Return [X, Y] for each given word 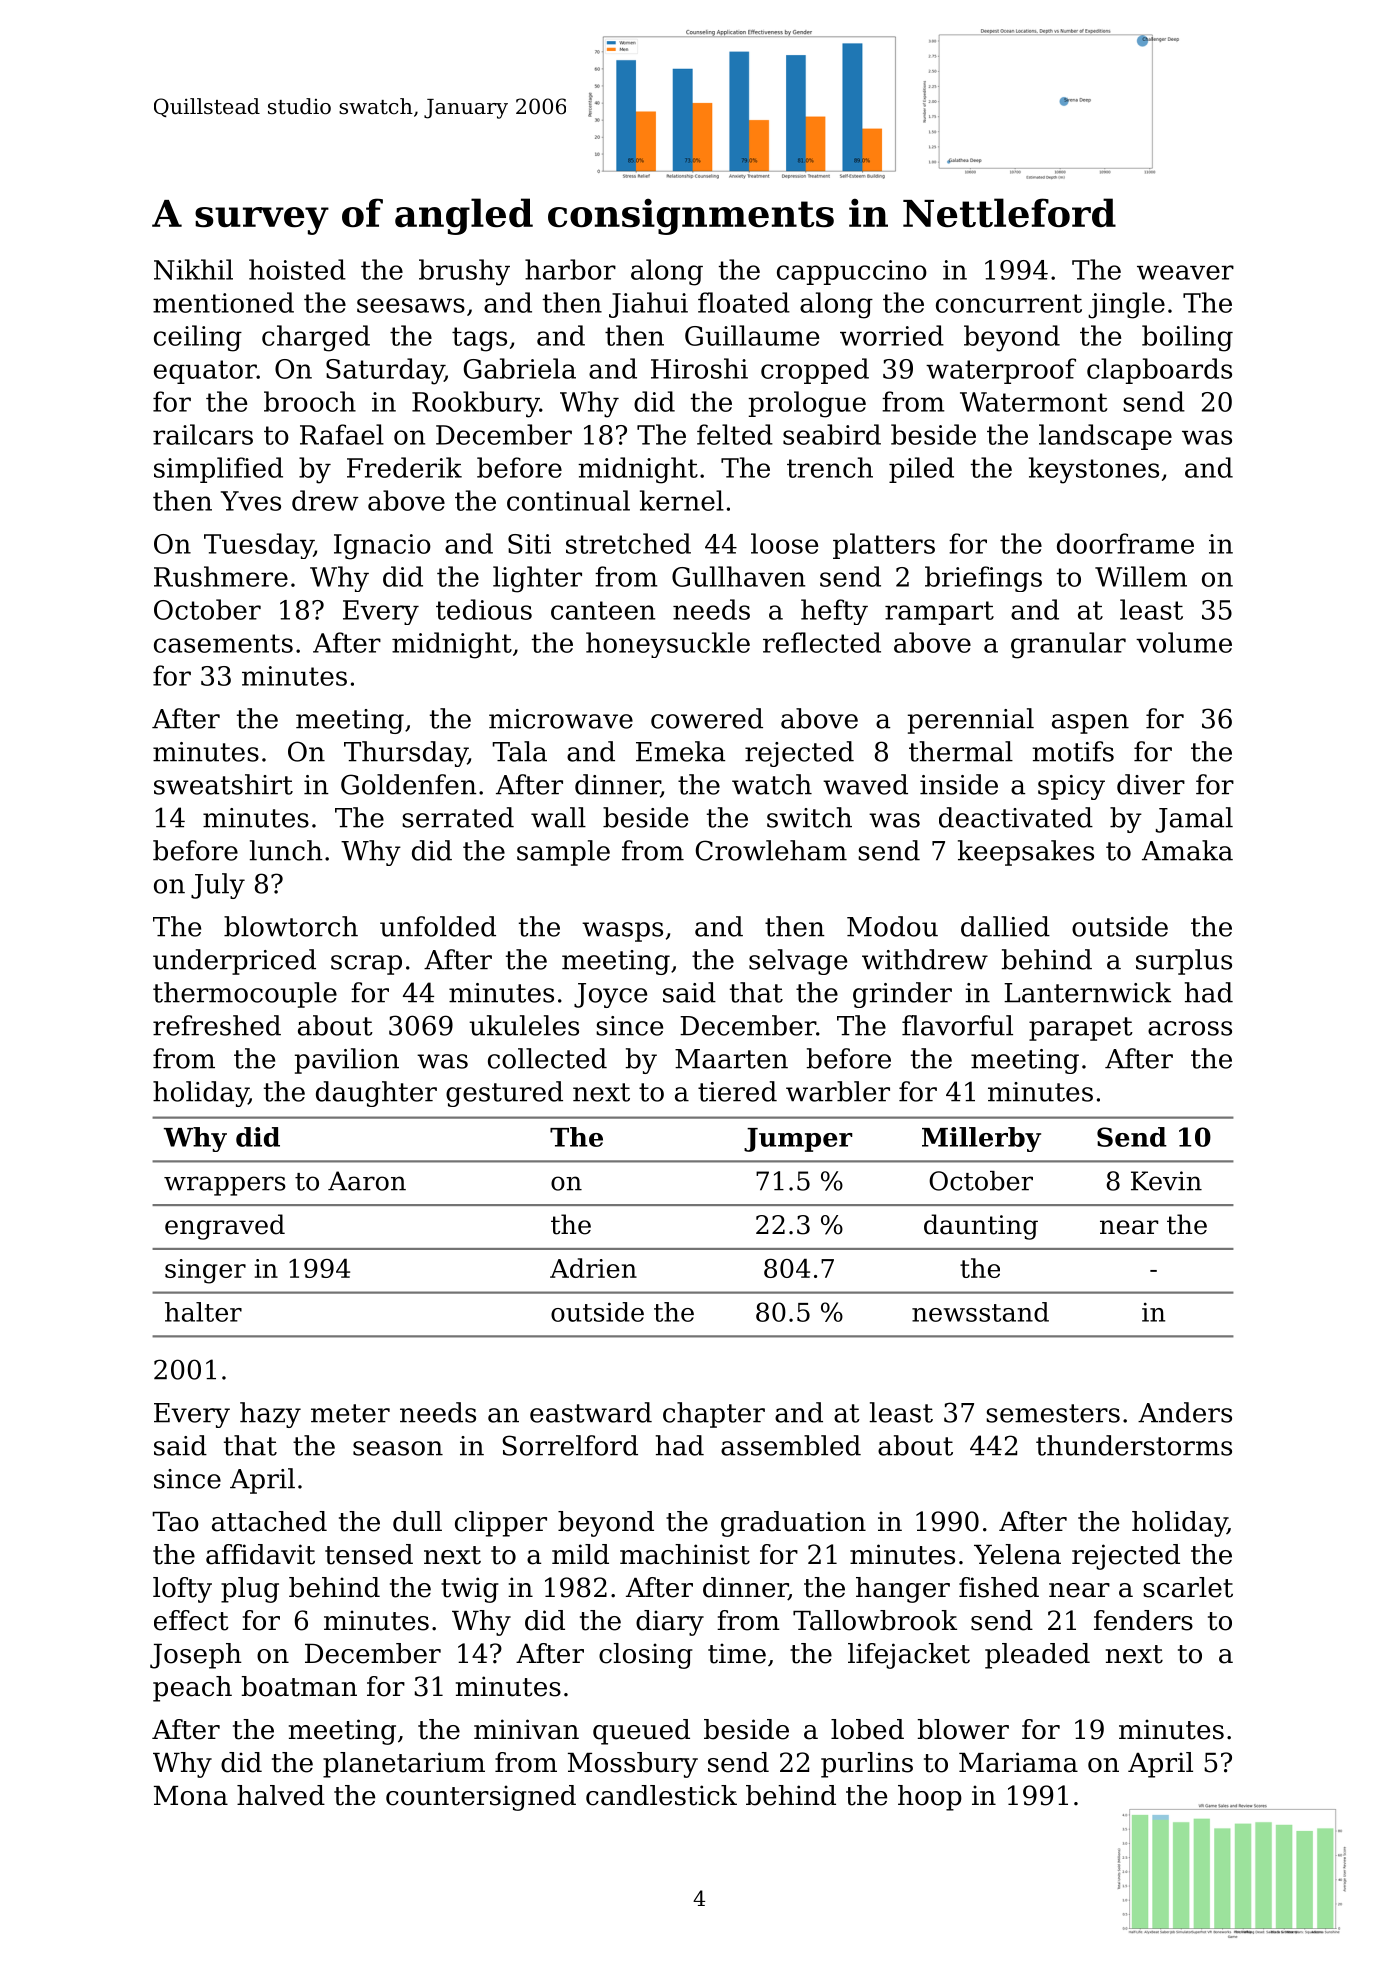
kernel [682, 500]
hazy [270, 1415]
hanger [903, 1590]
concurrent [1009, 303]
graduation [793, 1524]
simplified [218, 470]
